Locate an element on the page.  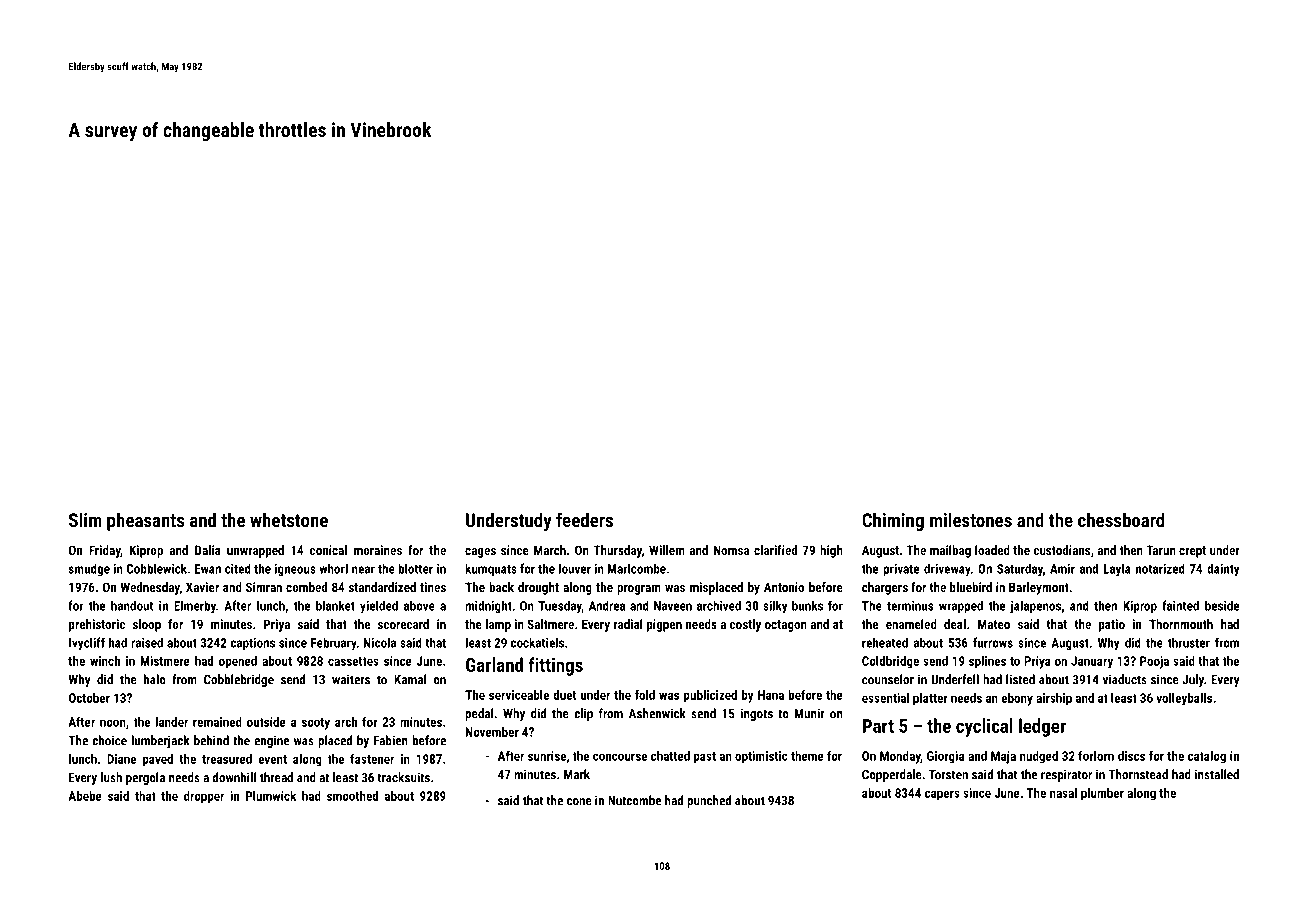
lamp is located at coordinates (498, 625).
